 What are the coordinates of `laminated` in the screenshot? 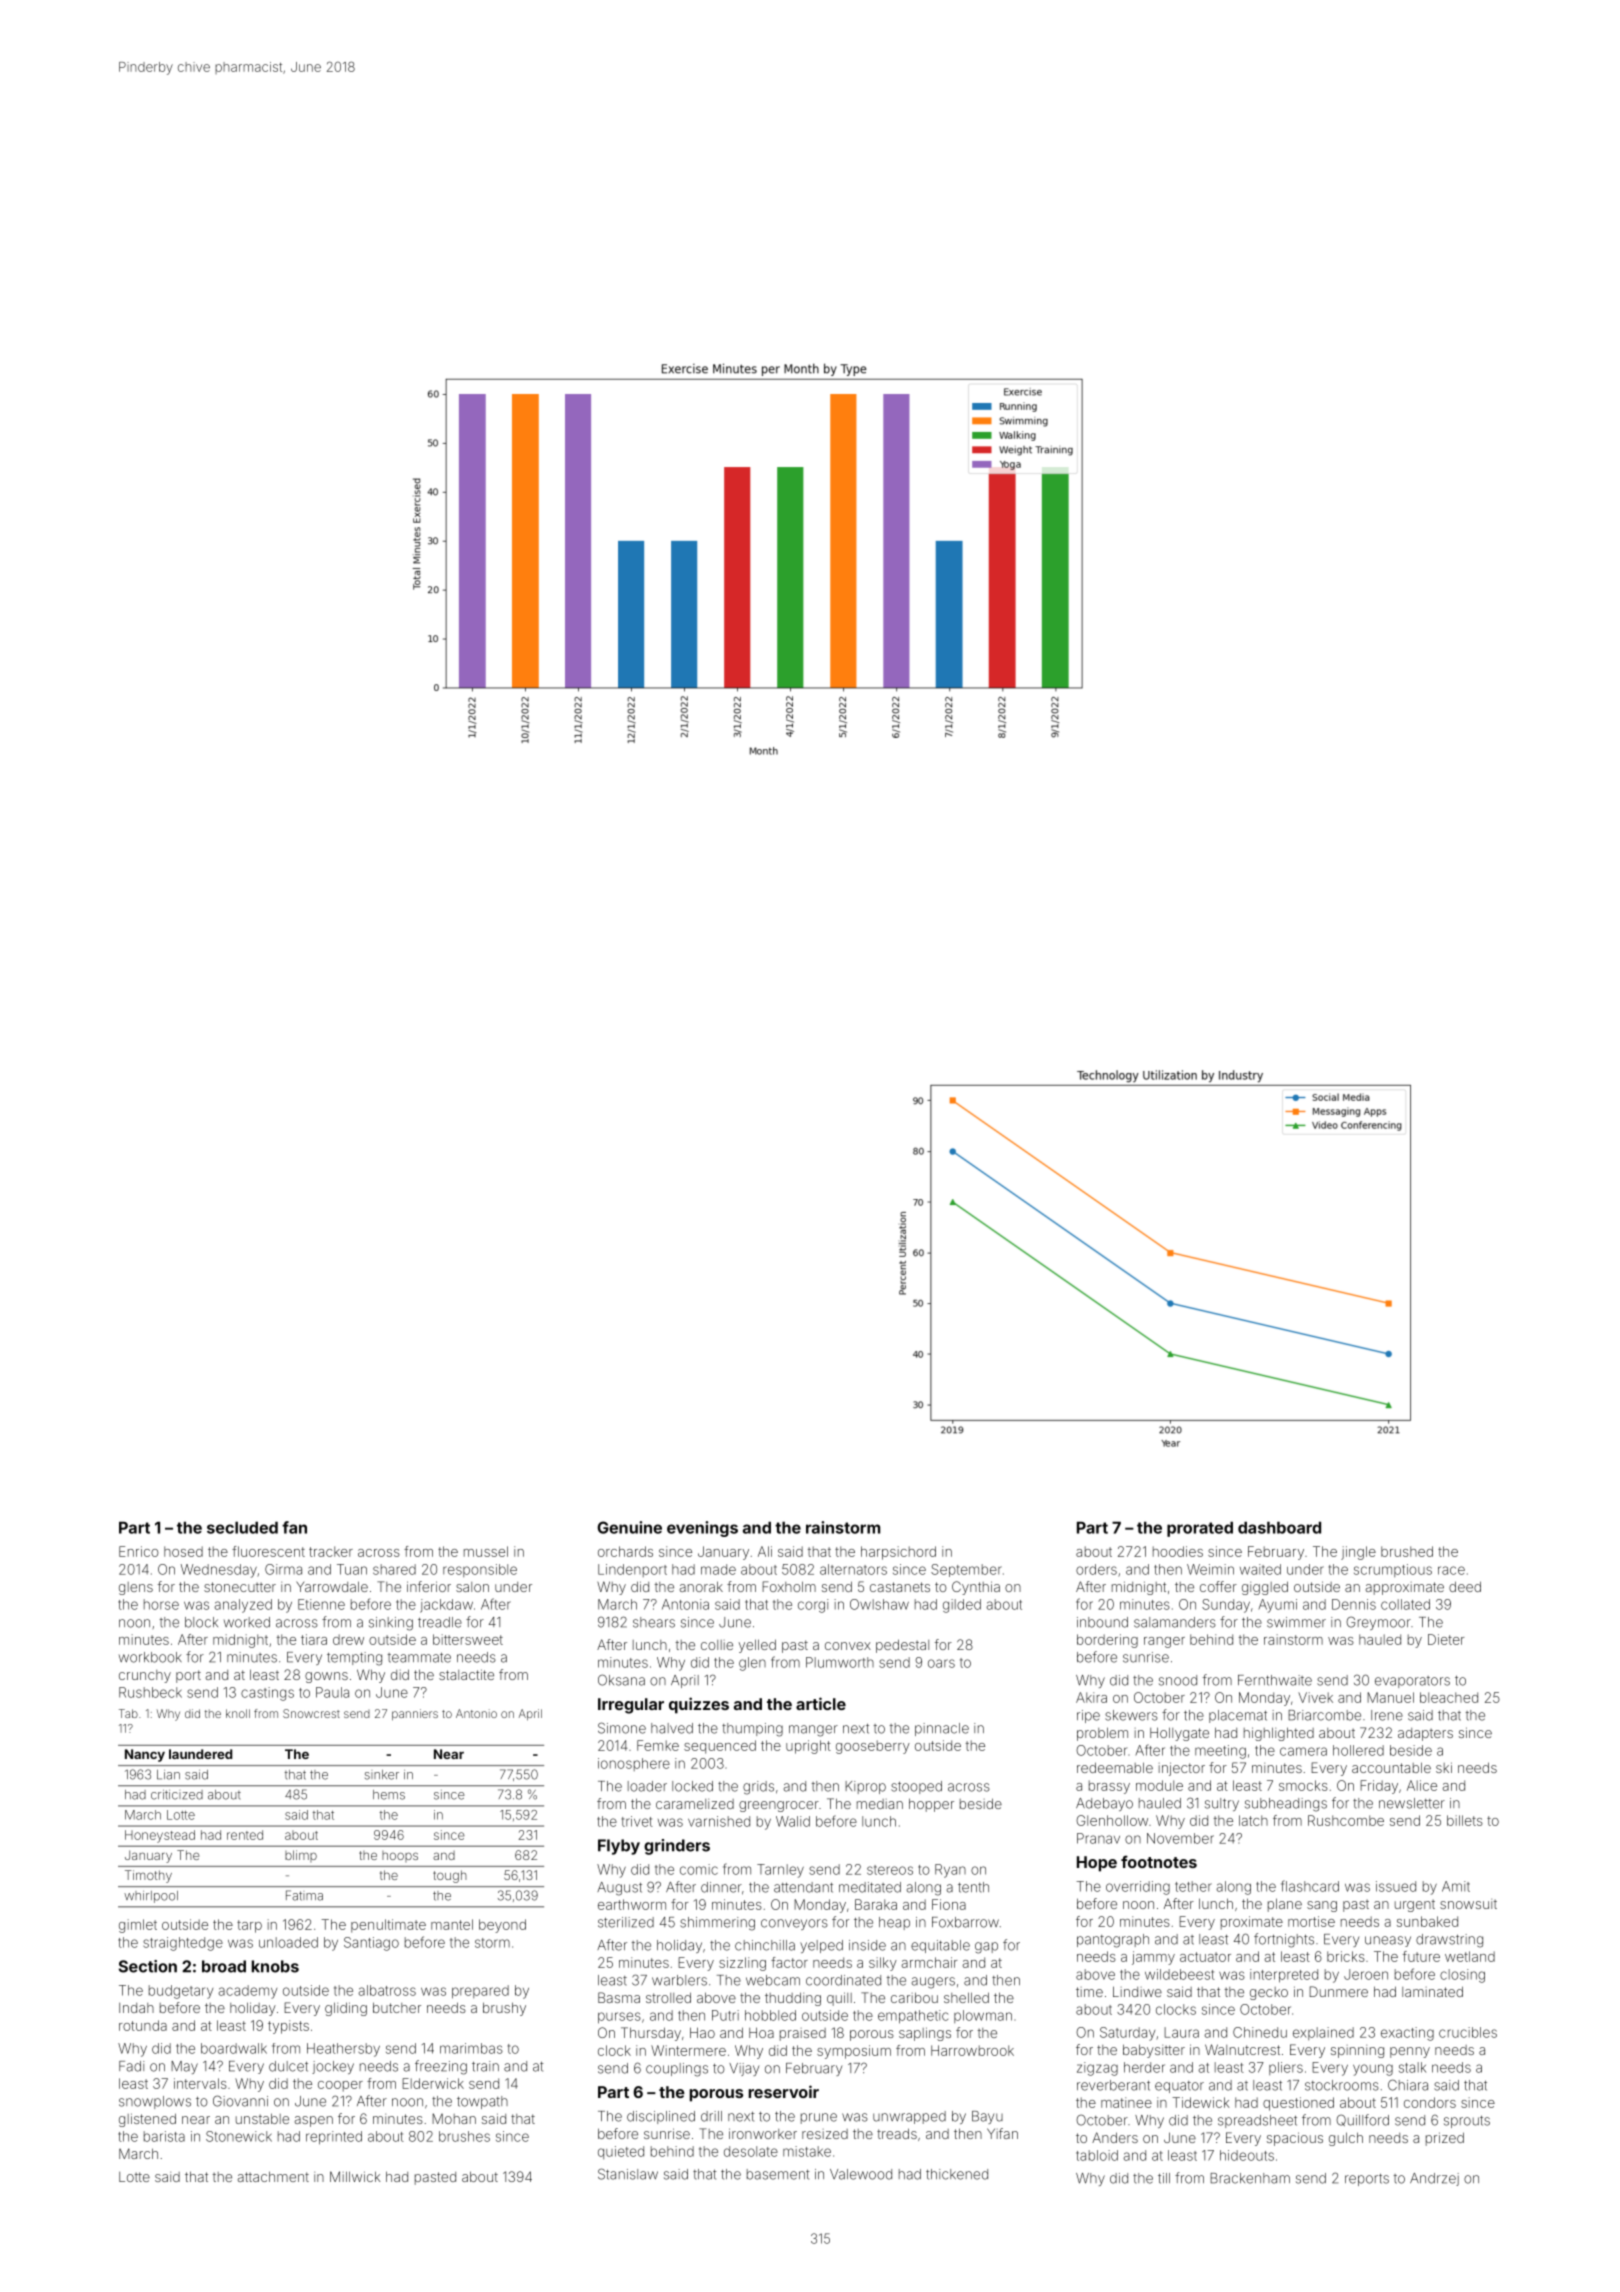 It's located at (1432, 1991).
